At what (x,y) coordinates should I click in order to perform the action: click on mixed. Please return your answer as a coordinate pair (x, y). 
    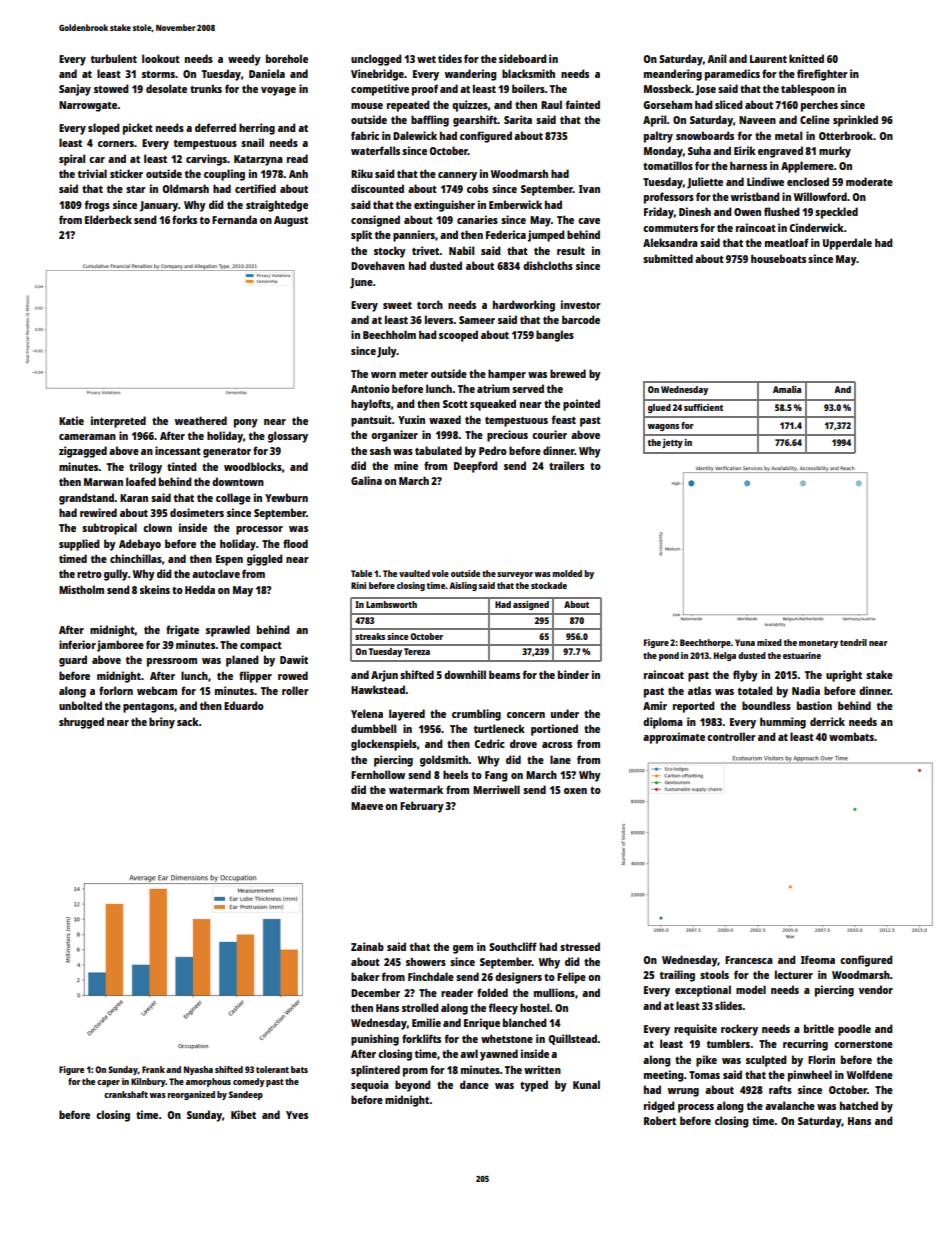
    Looking at the image, I should click on (769, 642).
